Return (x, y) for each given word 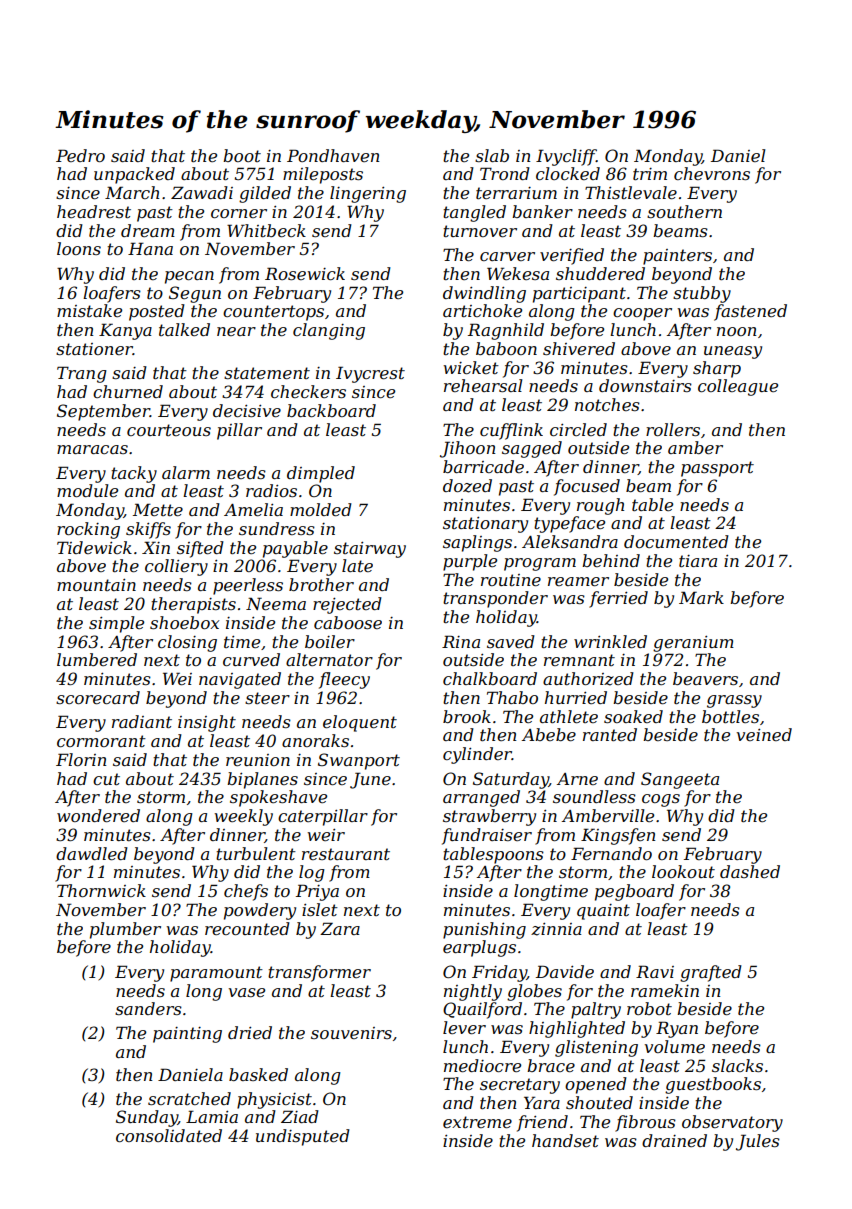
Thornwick (101, 890)
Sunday (147, 1118)
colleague (738, 387)
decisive (247, 410)
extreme (477, 1122)
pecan (189, 277)
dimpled (321, 474)
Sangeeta (680, 780)
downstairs (645, 385)
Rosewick (305, 273)
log (312, 873)
